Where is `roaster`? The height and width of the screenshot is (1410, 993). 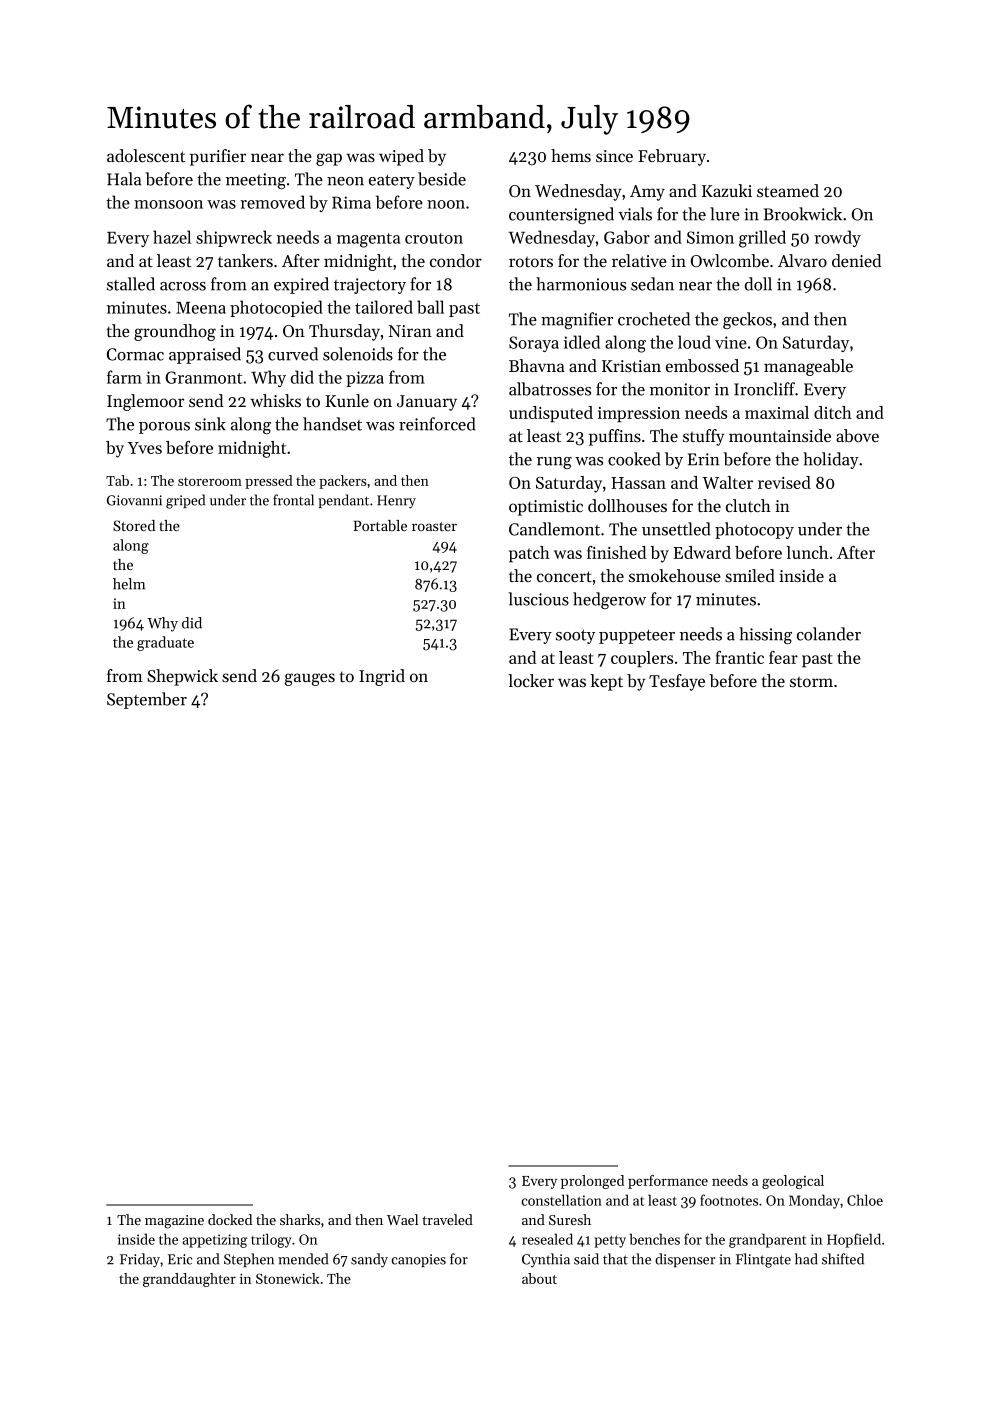 roaster is located at coordinates (434, 526).
